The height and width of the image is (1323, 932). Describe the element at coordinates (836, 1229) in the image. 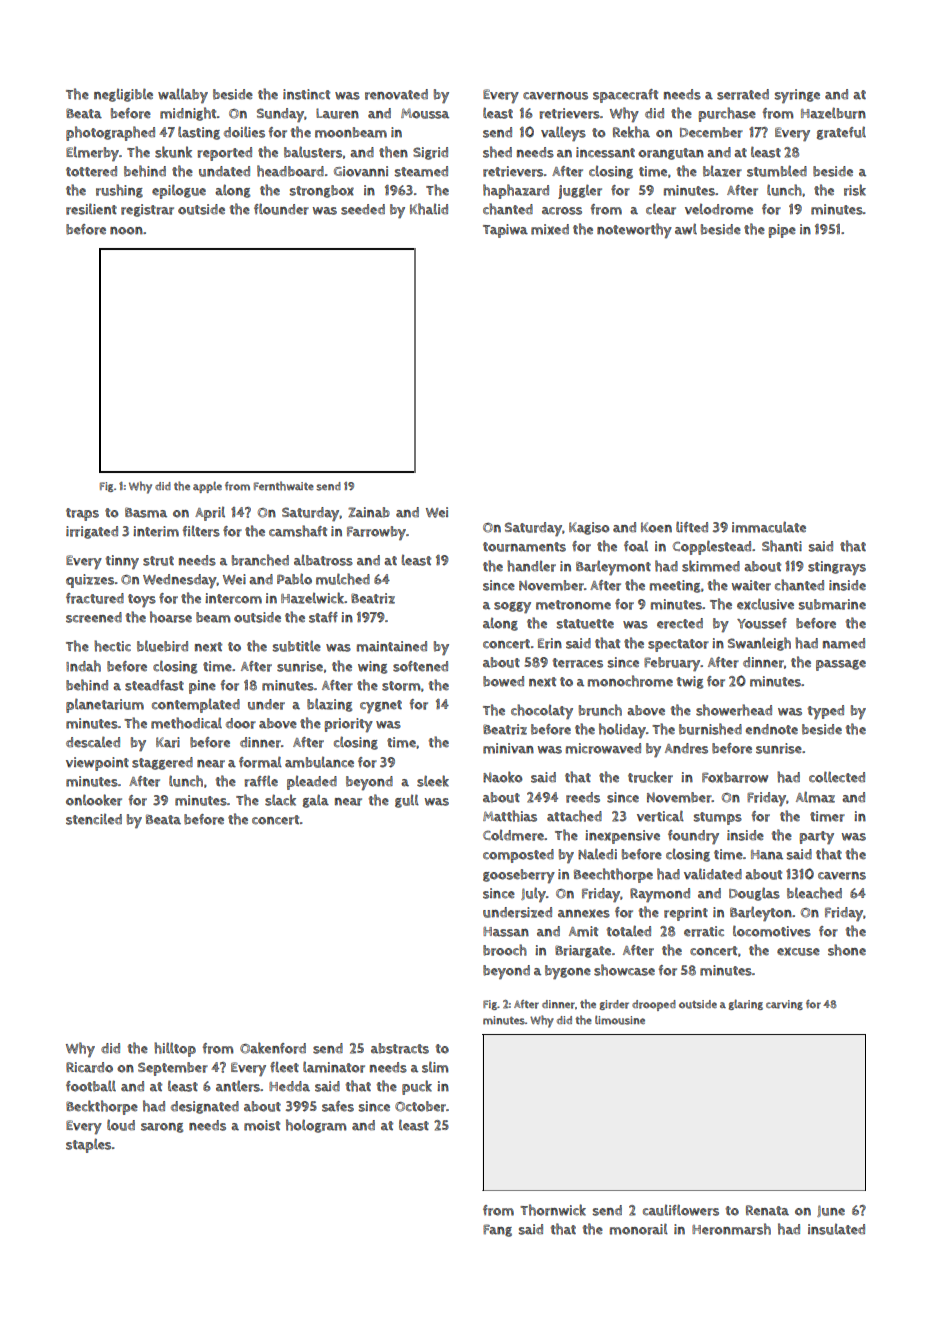

I see `insulated` at that location.
